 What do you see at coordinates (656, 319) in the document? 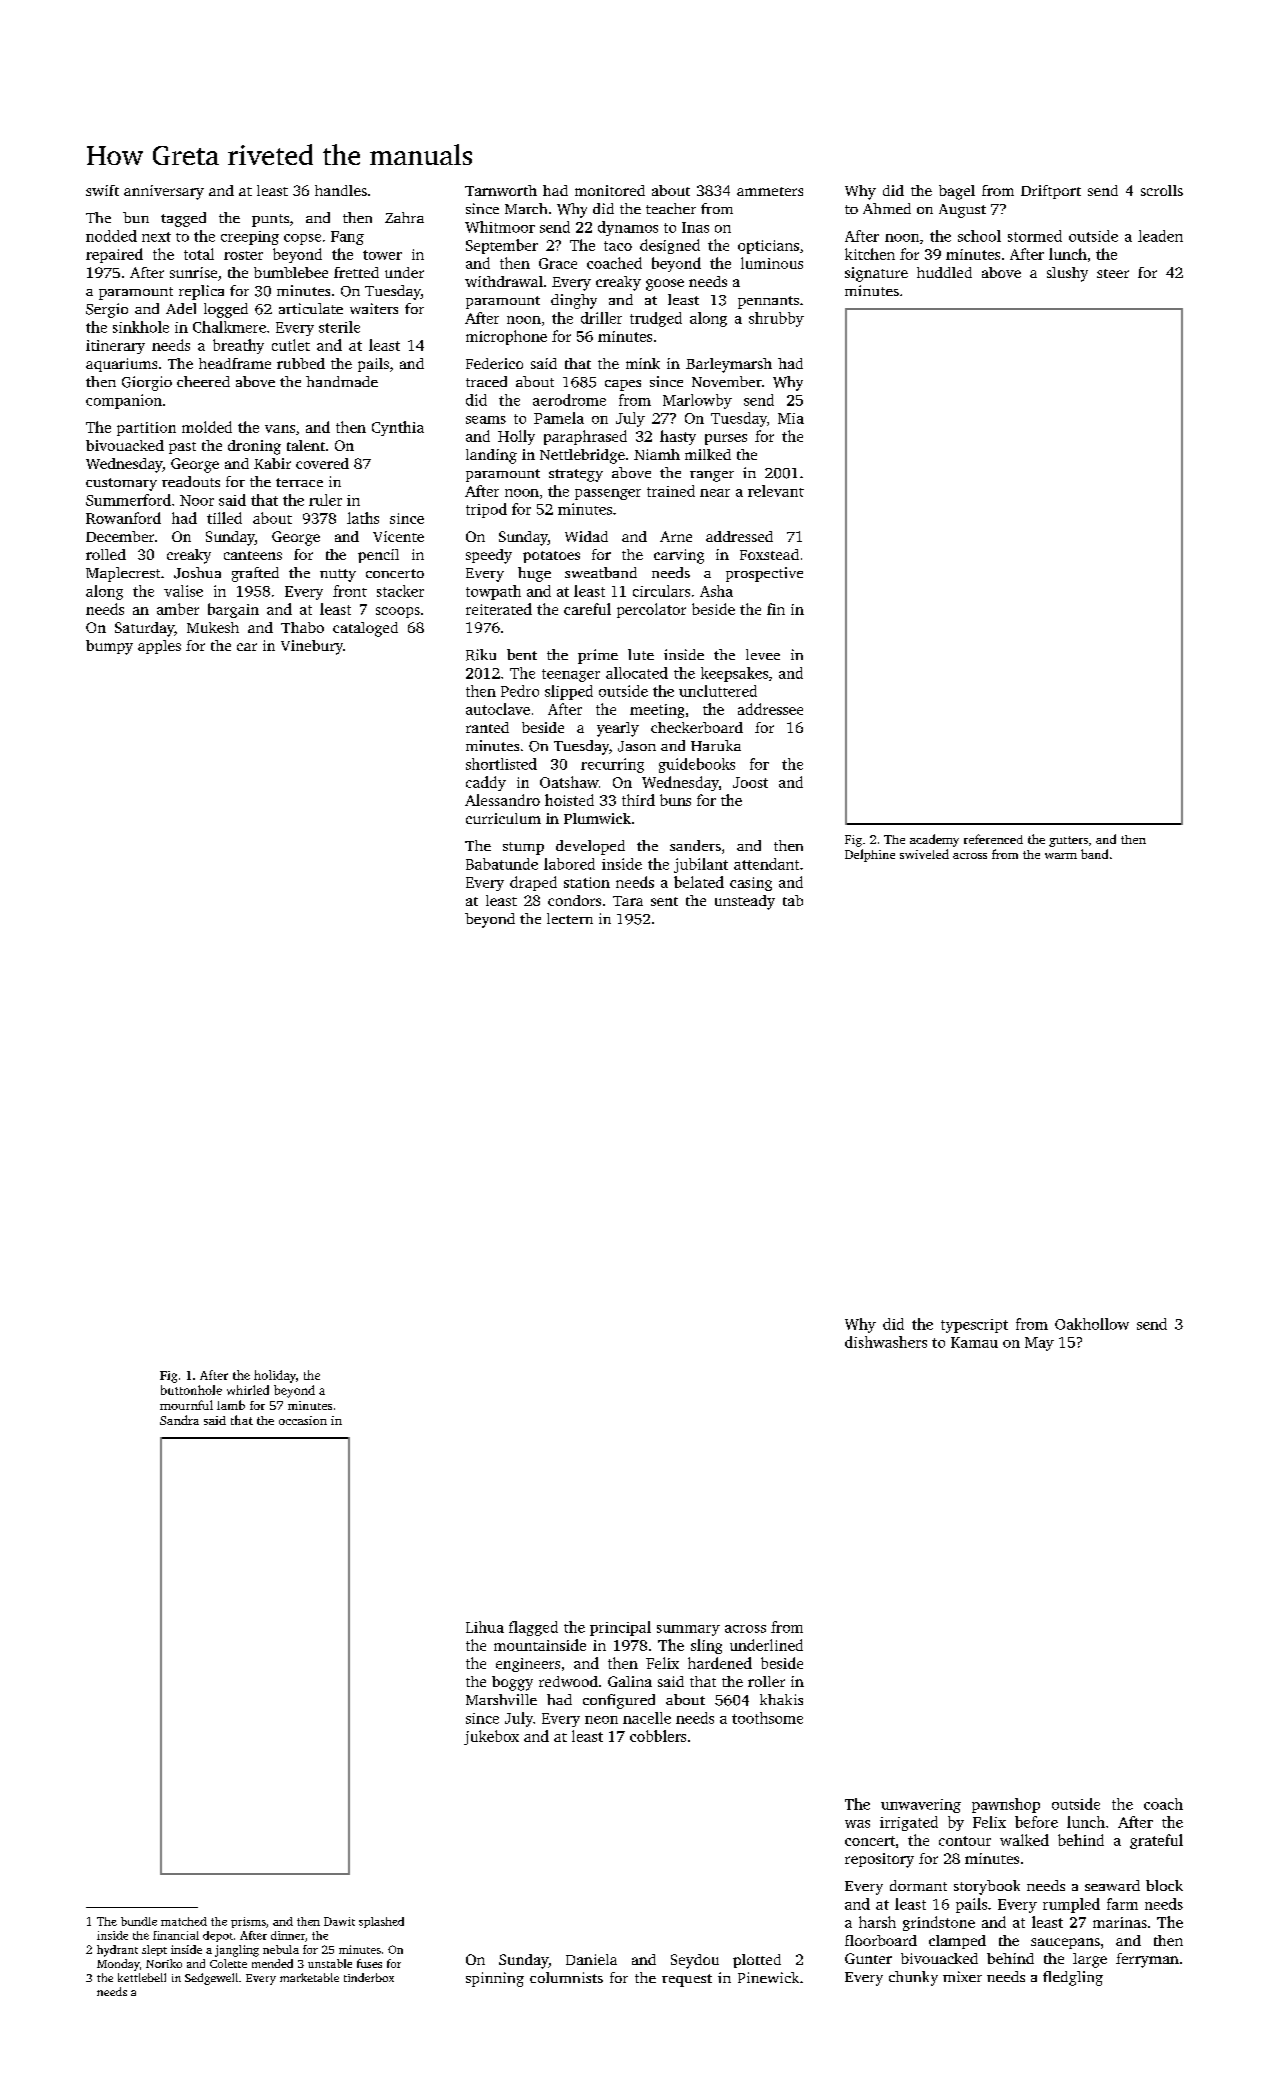
I see `trudged` at bounding box center [656, 319].
